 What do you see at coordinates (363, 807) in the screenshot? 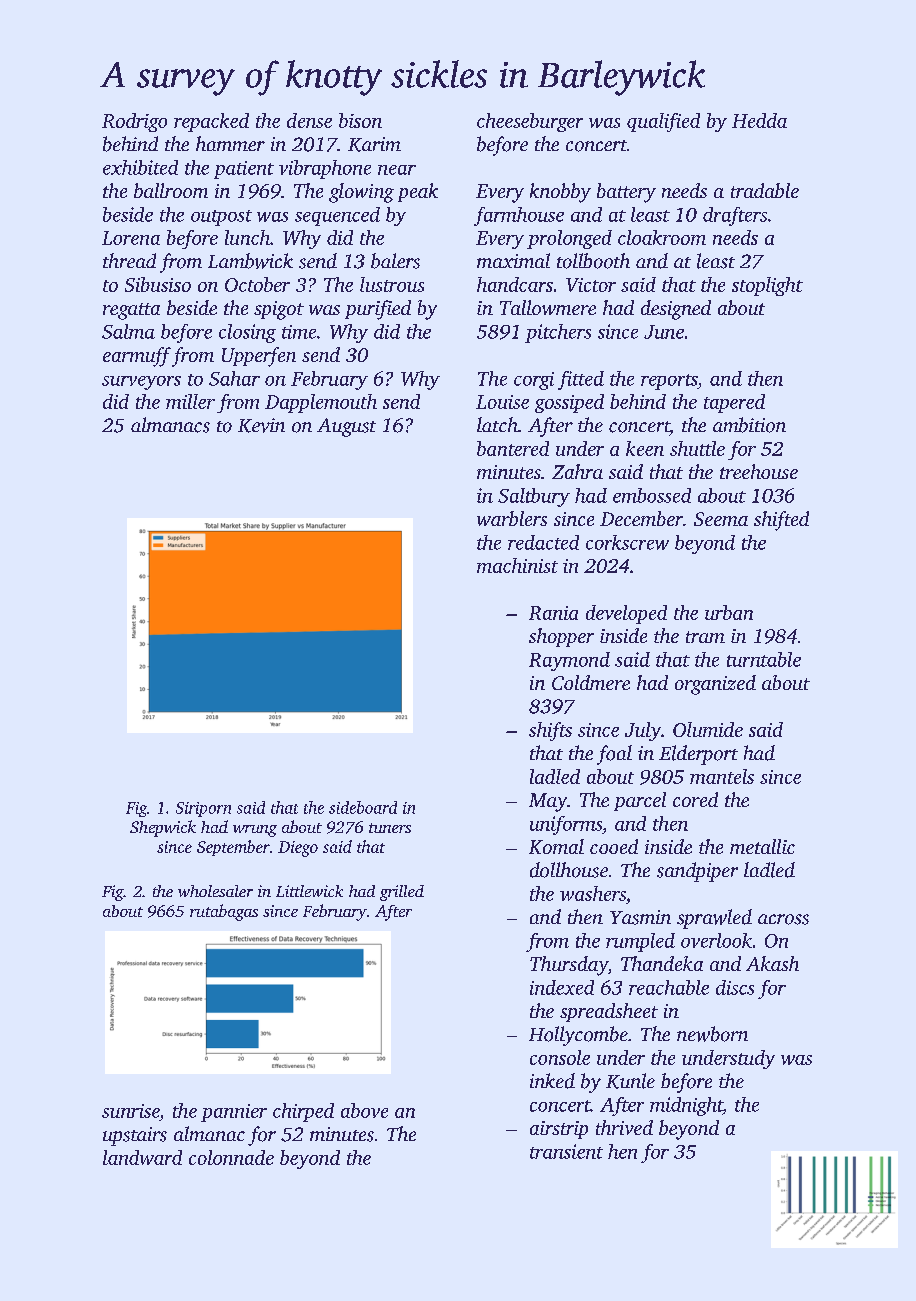
I see `sideboard` at bounding box center [363, 807].
